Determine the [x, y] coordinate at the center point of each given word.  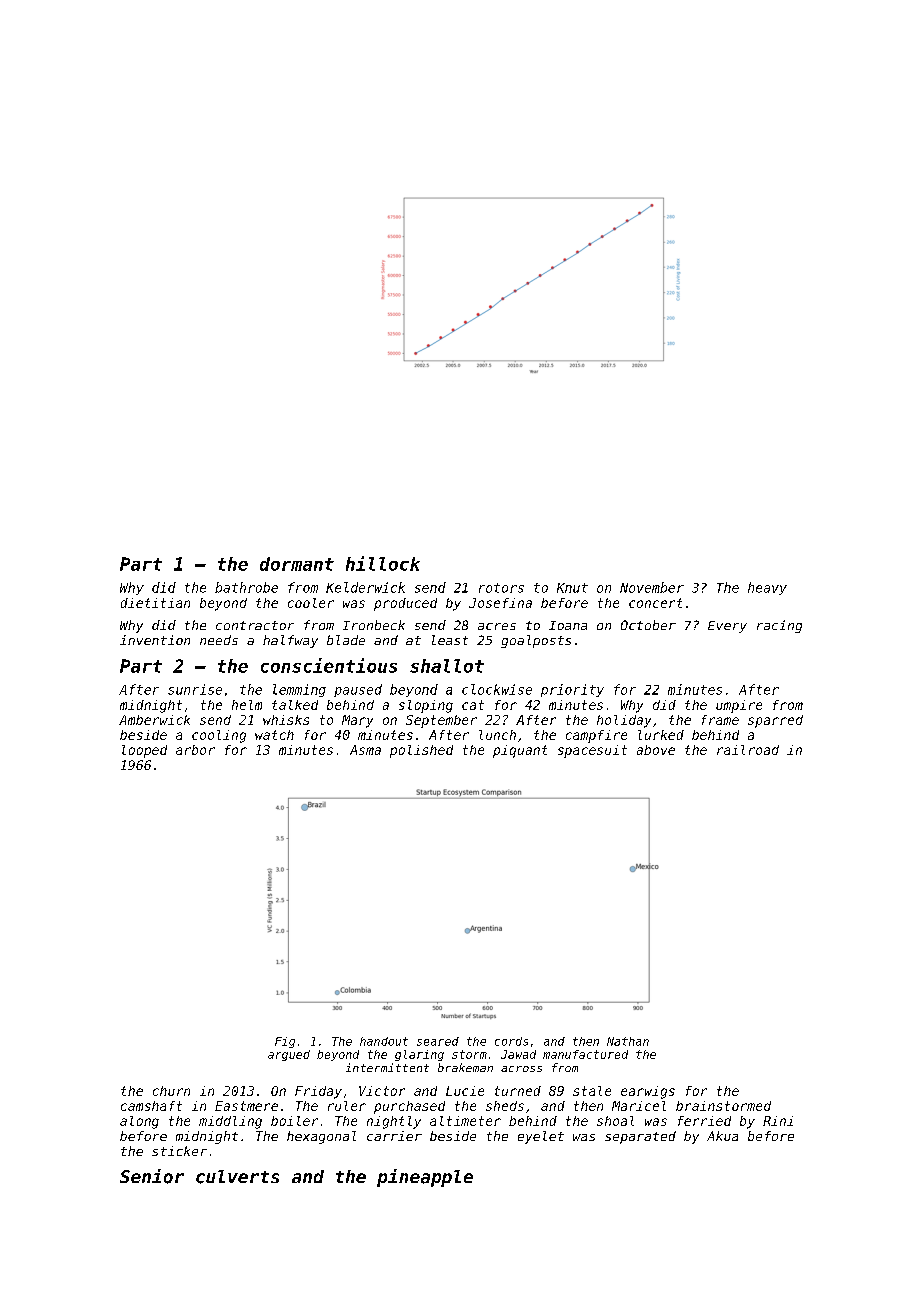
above [656, 750]
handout [384, 1041]
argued [289, 1055]
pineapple [425, 1178]
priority [572, 690]
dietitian [155, 603]
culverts [237, 1177]
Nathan [628, 1041]
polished [421, 751]
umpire [739, 706]
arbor [195, 750]
